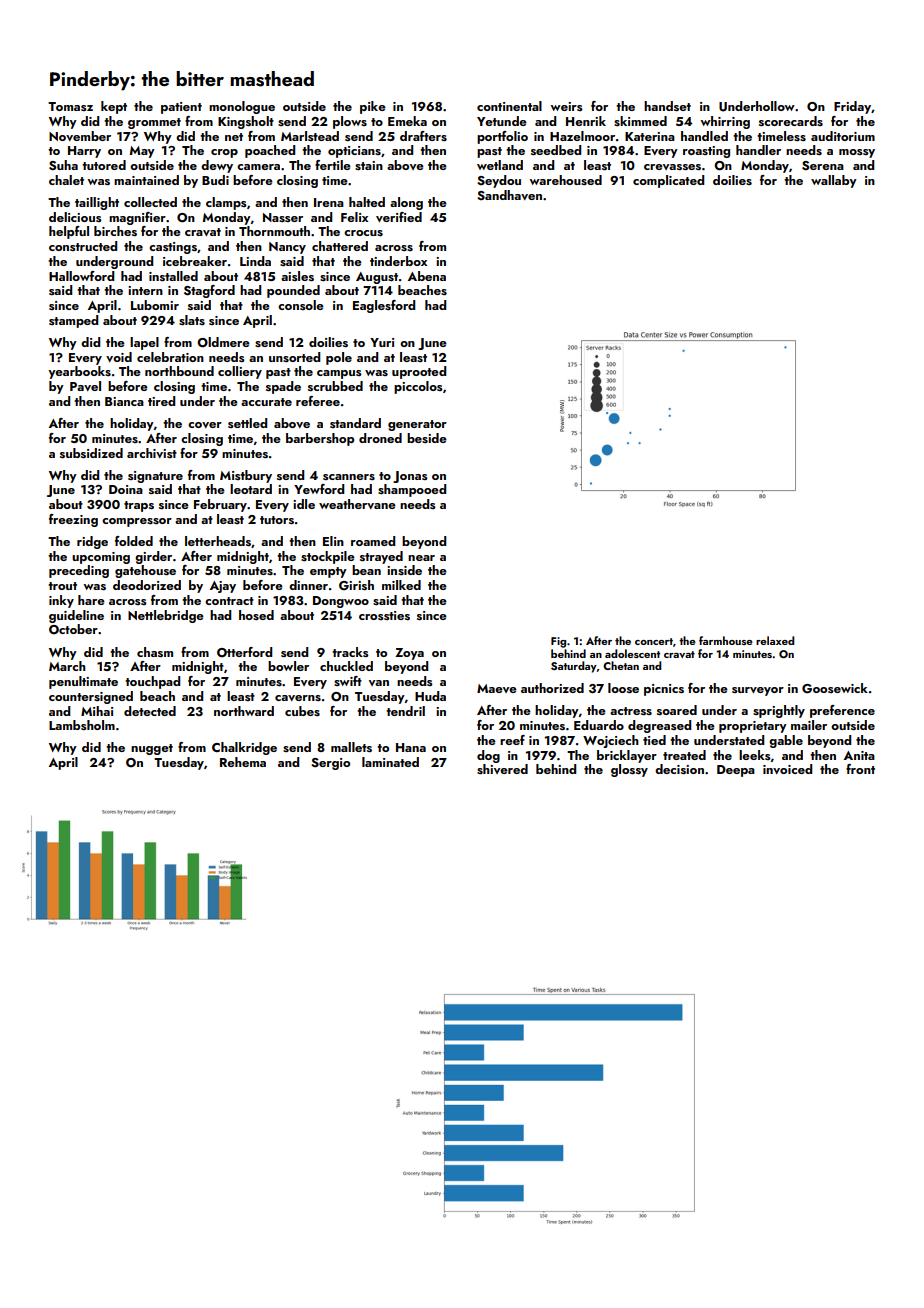 This screenshot has height=1308, width=924. Describe the element at coordinates (83, 682) in the screenshot. I see `penultimate` at that location.
